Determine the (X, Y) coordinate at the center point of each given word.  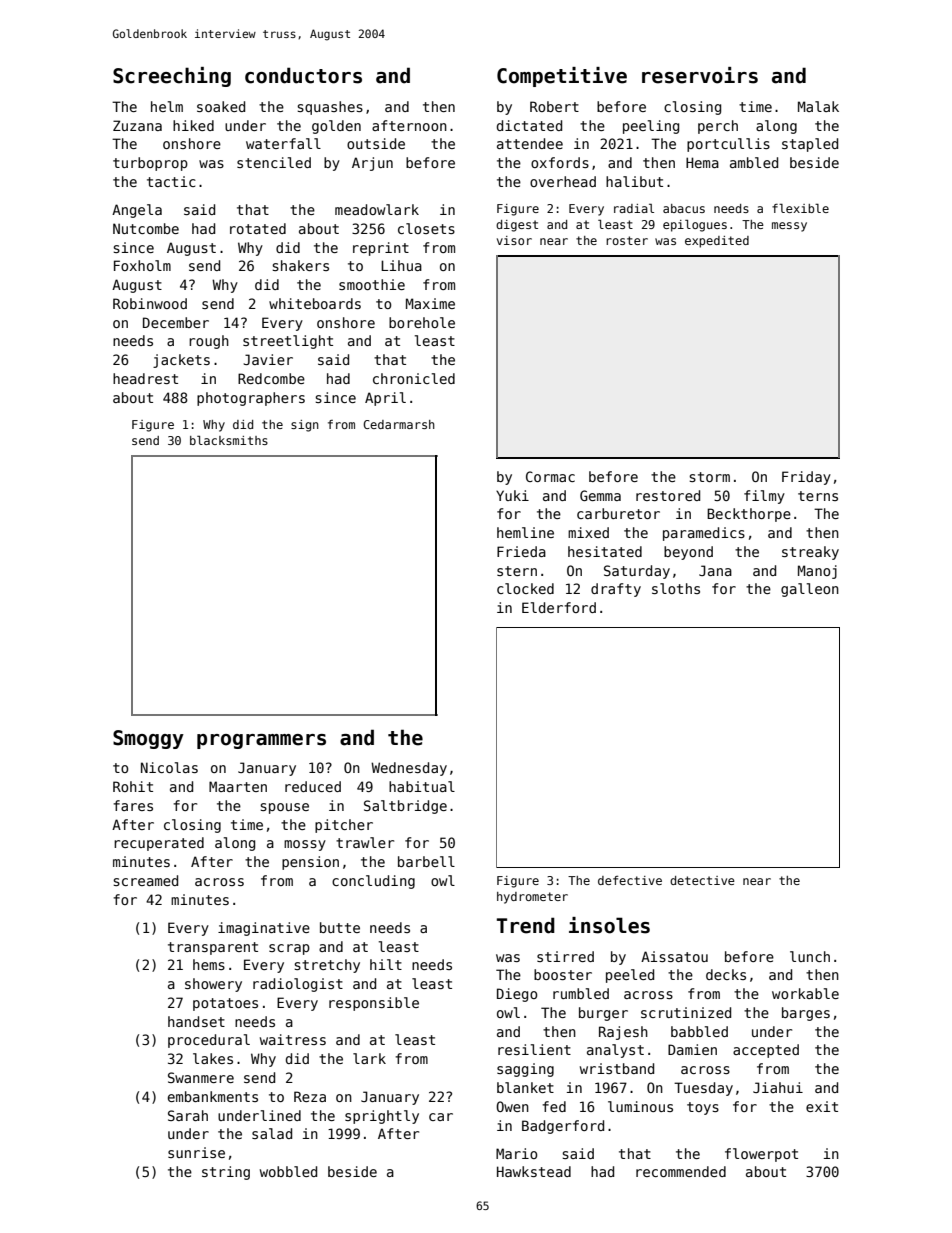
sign (305, 426)
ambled (754, 162)
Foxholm (142, 265)
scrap (289, 949)
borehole (422, 322)
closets (426, 228)
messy (789, 227)
